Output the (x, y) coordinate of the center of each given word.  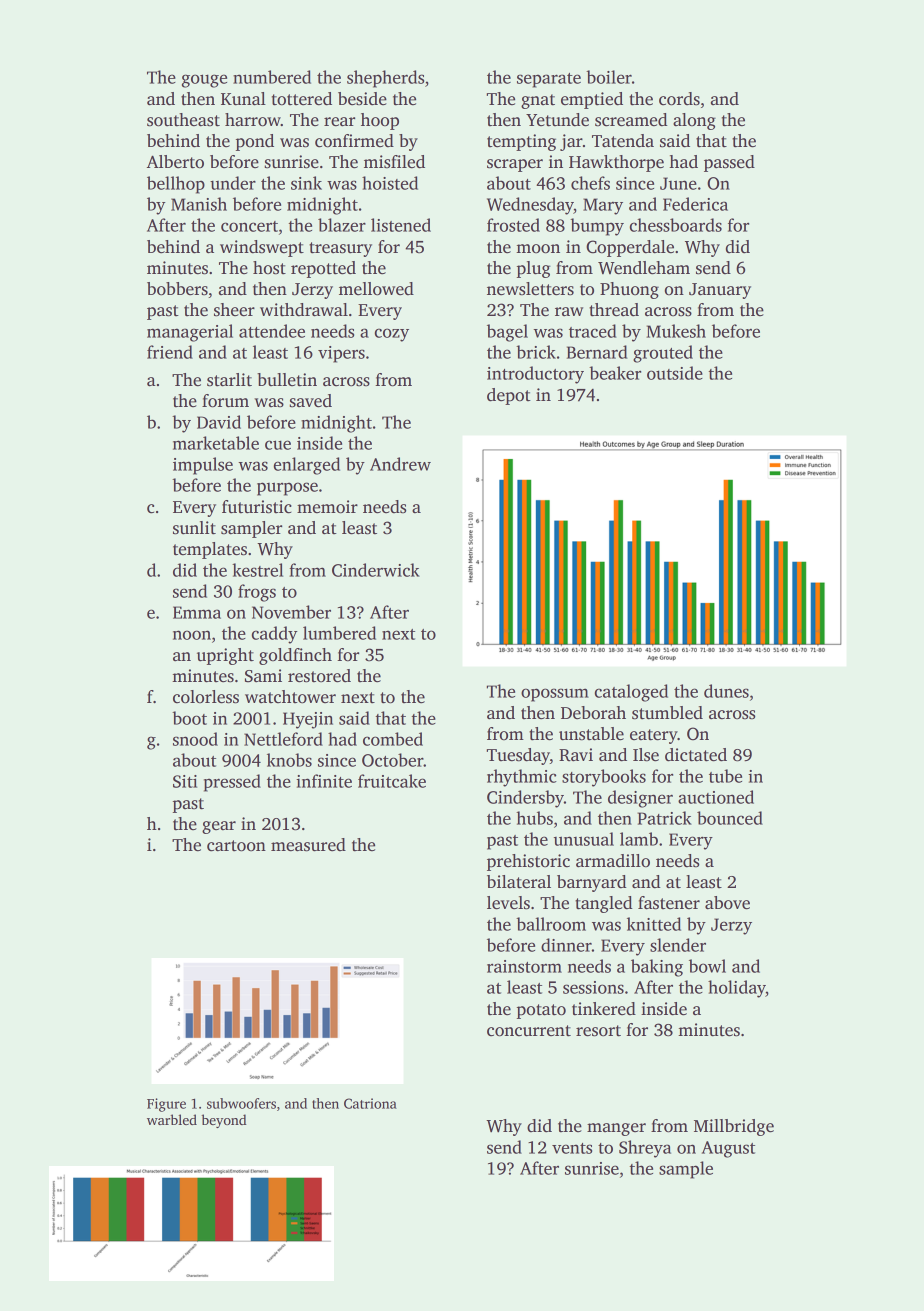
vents (572, 1148)
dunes (726, 691)
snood (195, 739)
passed (729, 163)
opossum (555, 695)
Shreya (645, 1149)
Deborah (593, 713)
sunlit (194, 528)
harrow (253, 120)
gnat (538, 101)
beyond (224, 1121)
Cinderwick (376, 570)
